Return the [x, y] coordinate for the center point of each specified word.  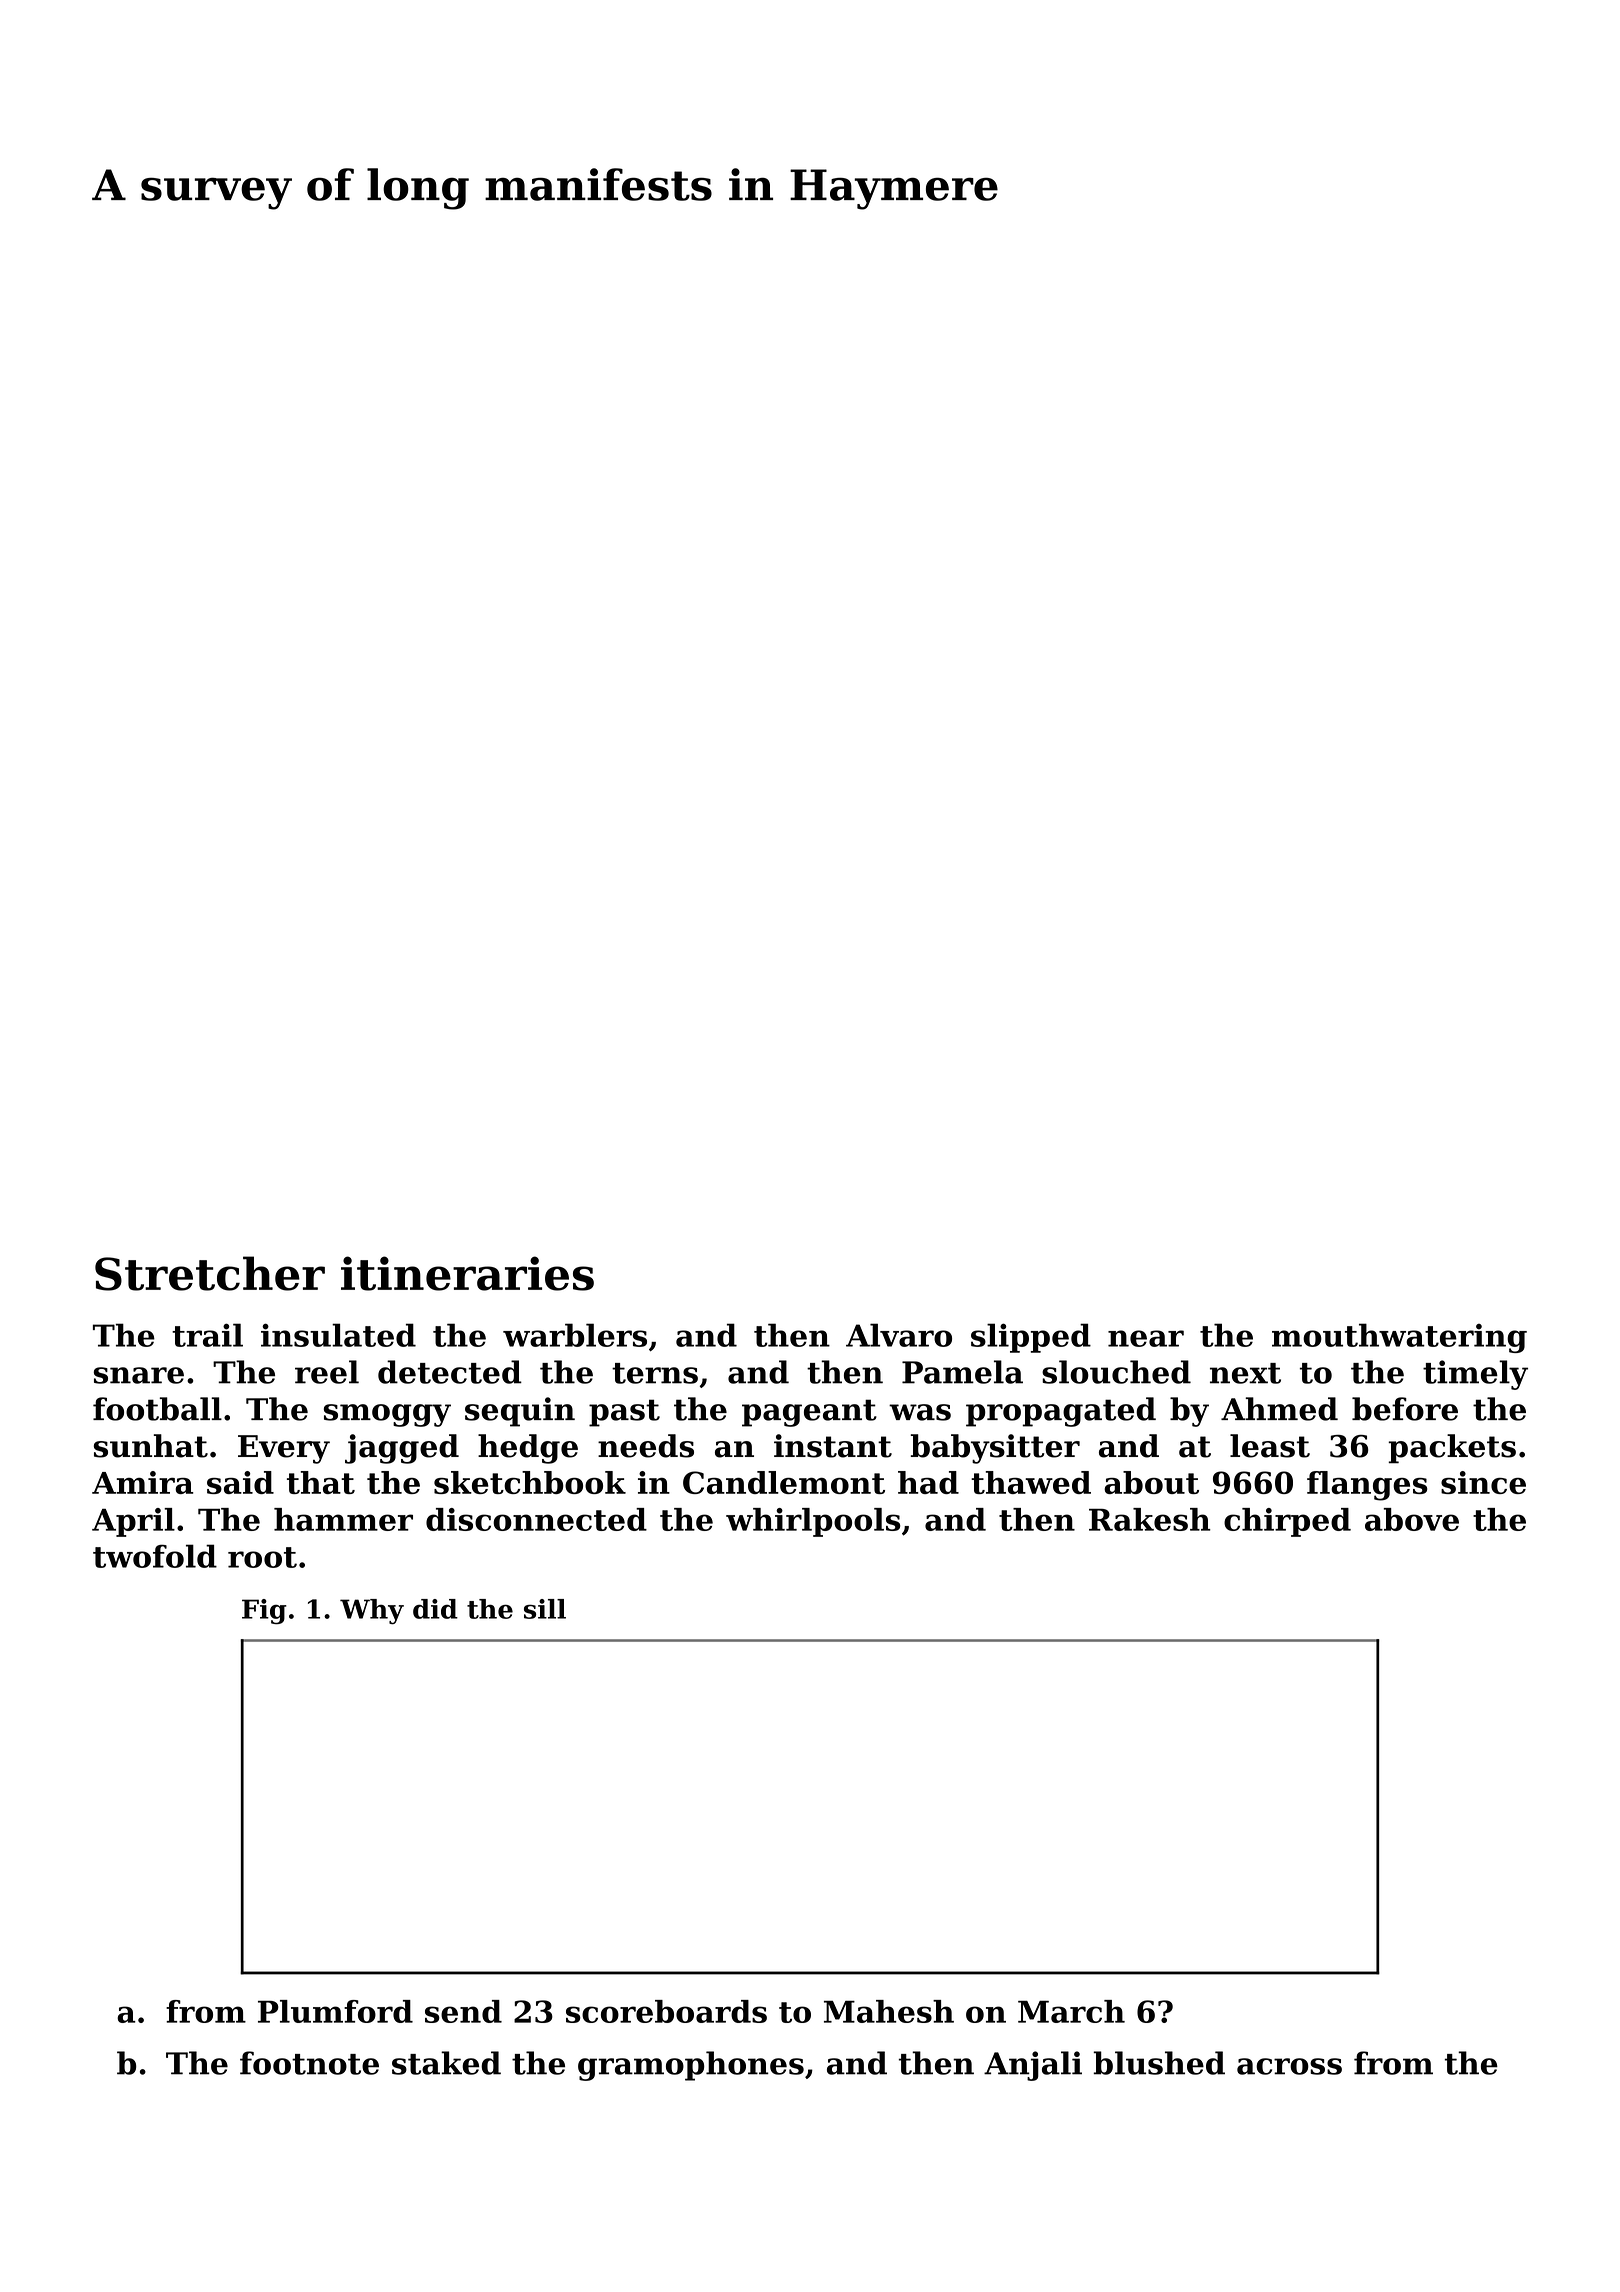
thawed [1031, 1482]
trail [207, 1335]
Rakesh [1149, 1519]
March [1071, 2011]
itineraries [467, 1273]
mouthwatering [1399, 1338]
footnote [309, 2063]
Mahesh [889, 2011]
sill [545, 1609]
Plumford [335, 2011]
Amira [142, 1482]
